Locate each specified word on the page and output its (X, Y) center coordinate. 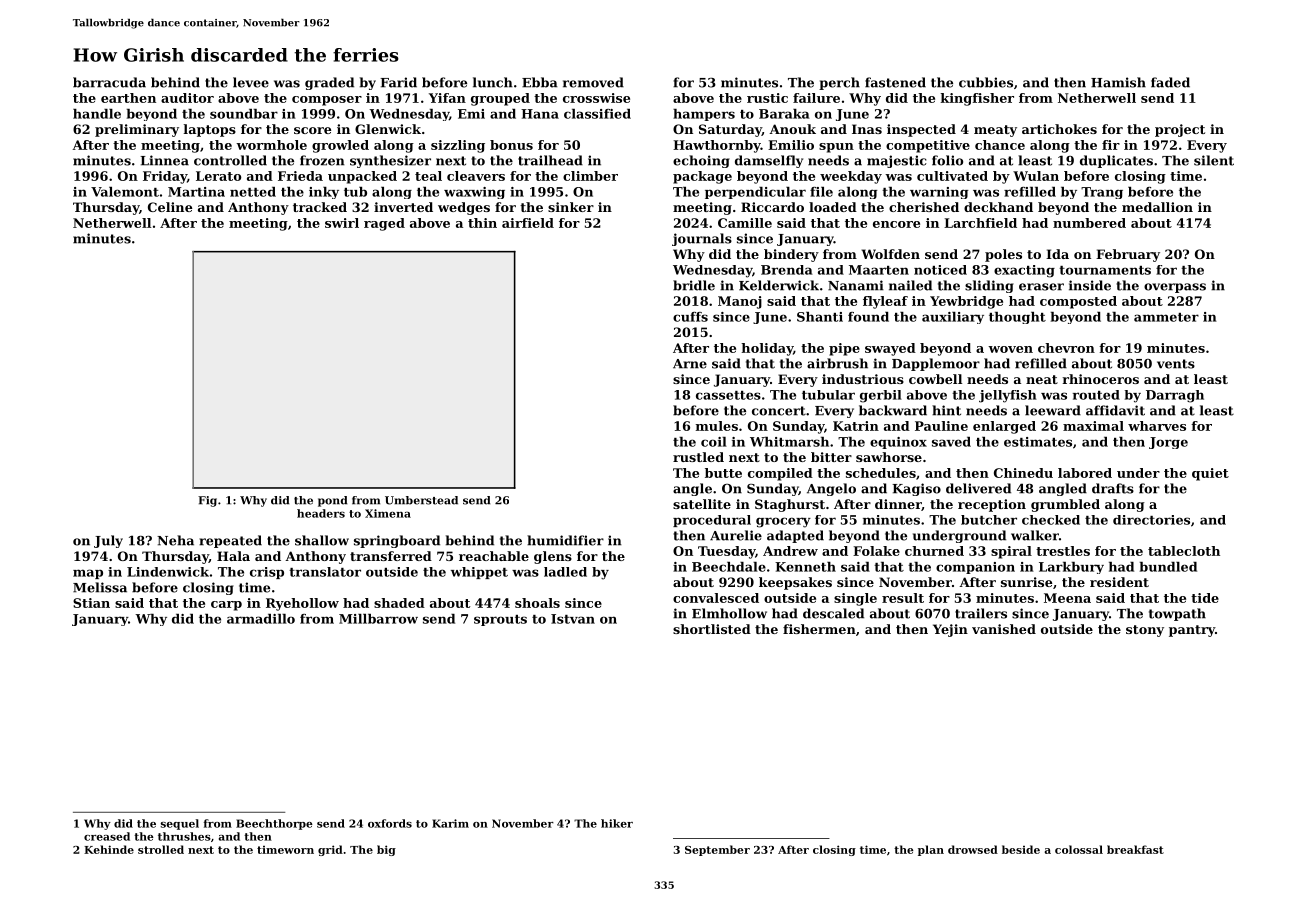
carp (226, 606)
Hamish (1118, 82)
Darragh (1175, 396)
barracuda (109, 82)
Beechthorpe (274, 824)
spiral (1011, 552)
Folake (876, 551)
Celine (170, 207)
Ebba (540, 82)
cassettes (728, 395)
